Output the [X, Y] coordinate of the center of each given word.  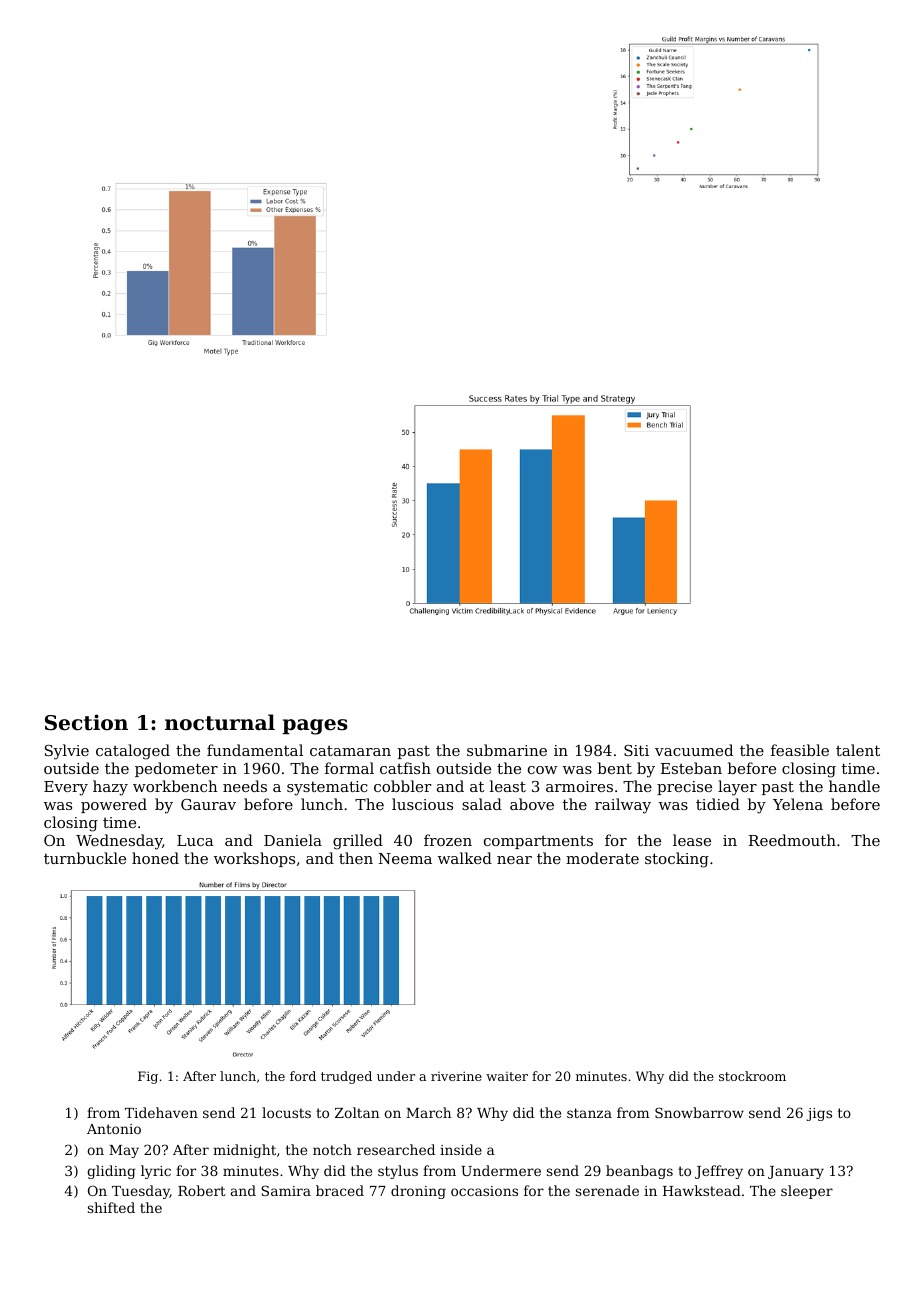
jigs [819, 1114]
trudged [346, 1077]
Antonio [114, 1129]
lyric [156, 1172]
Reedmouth [792, 840]
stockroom [752, 1076]
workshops [254, 859]
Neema [405, 858]
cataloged [133, 752]
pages [315, 727]
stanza [589, 1113]
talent [858, 750]
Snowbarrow [699, 1112]
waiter [507, 1076]
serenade [607, 1190]
